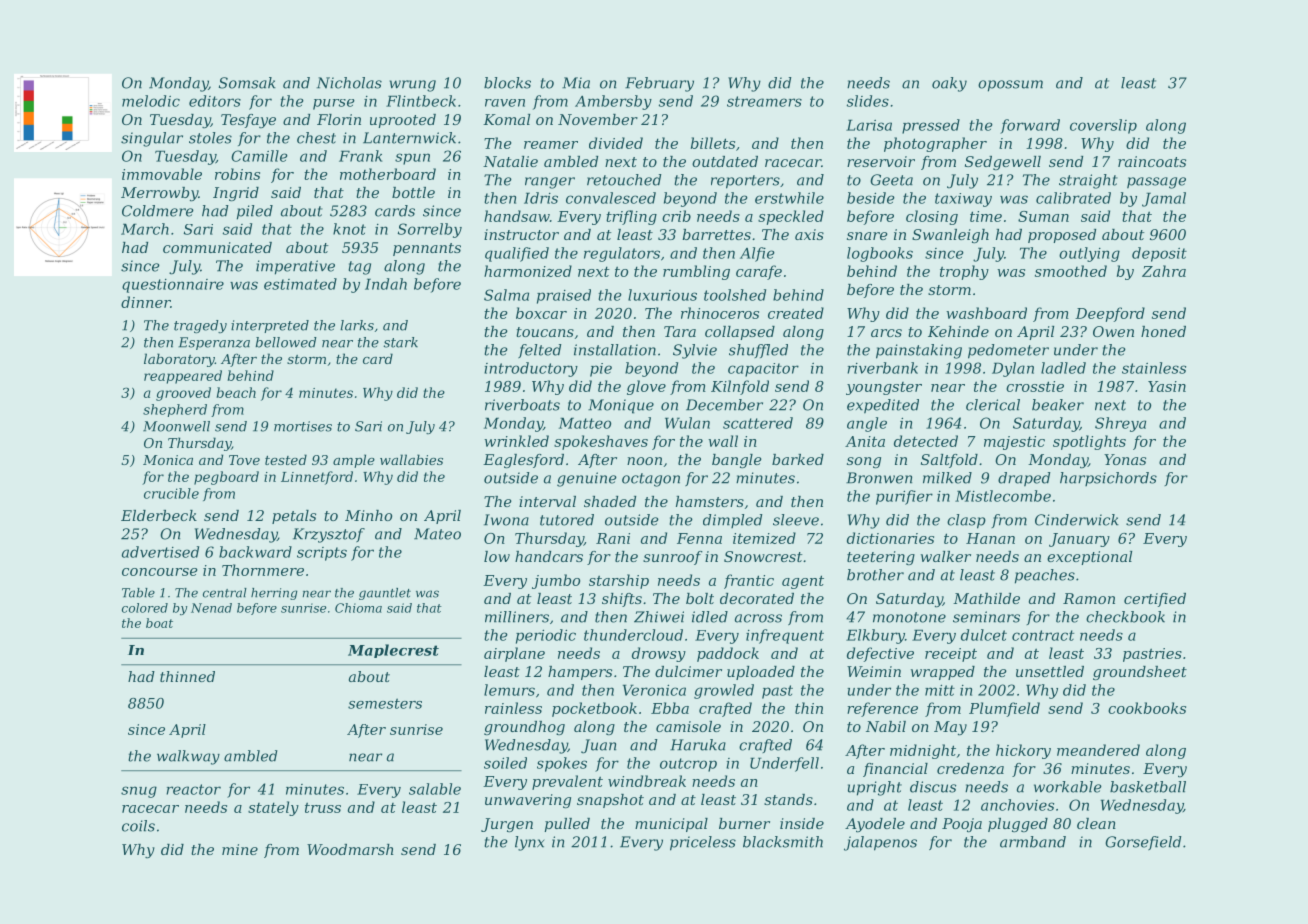  Describe the element at coordinates (530, 843) in the screenshot. I see `lynx` at that location.
